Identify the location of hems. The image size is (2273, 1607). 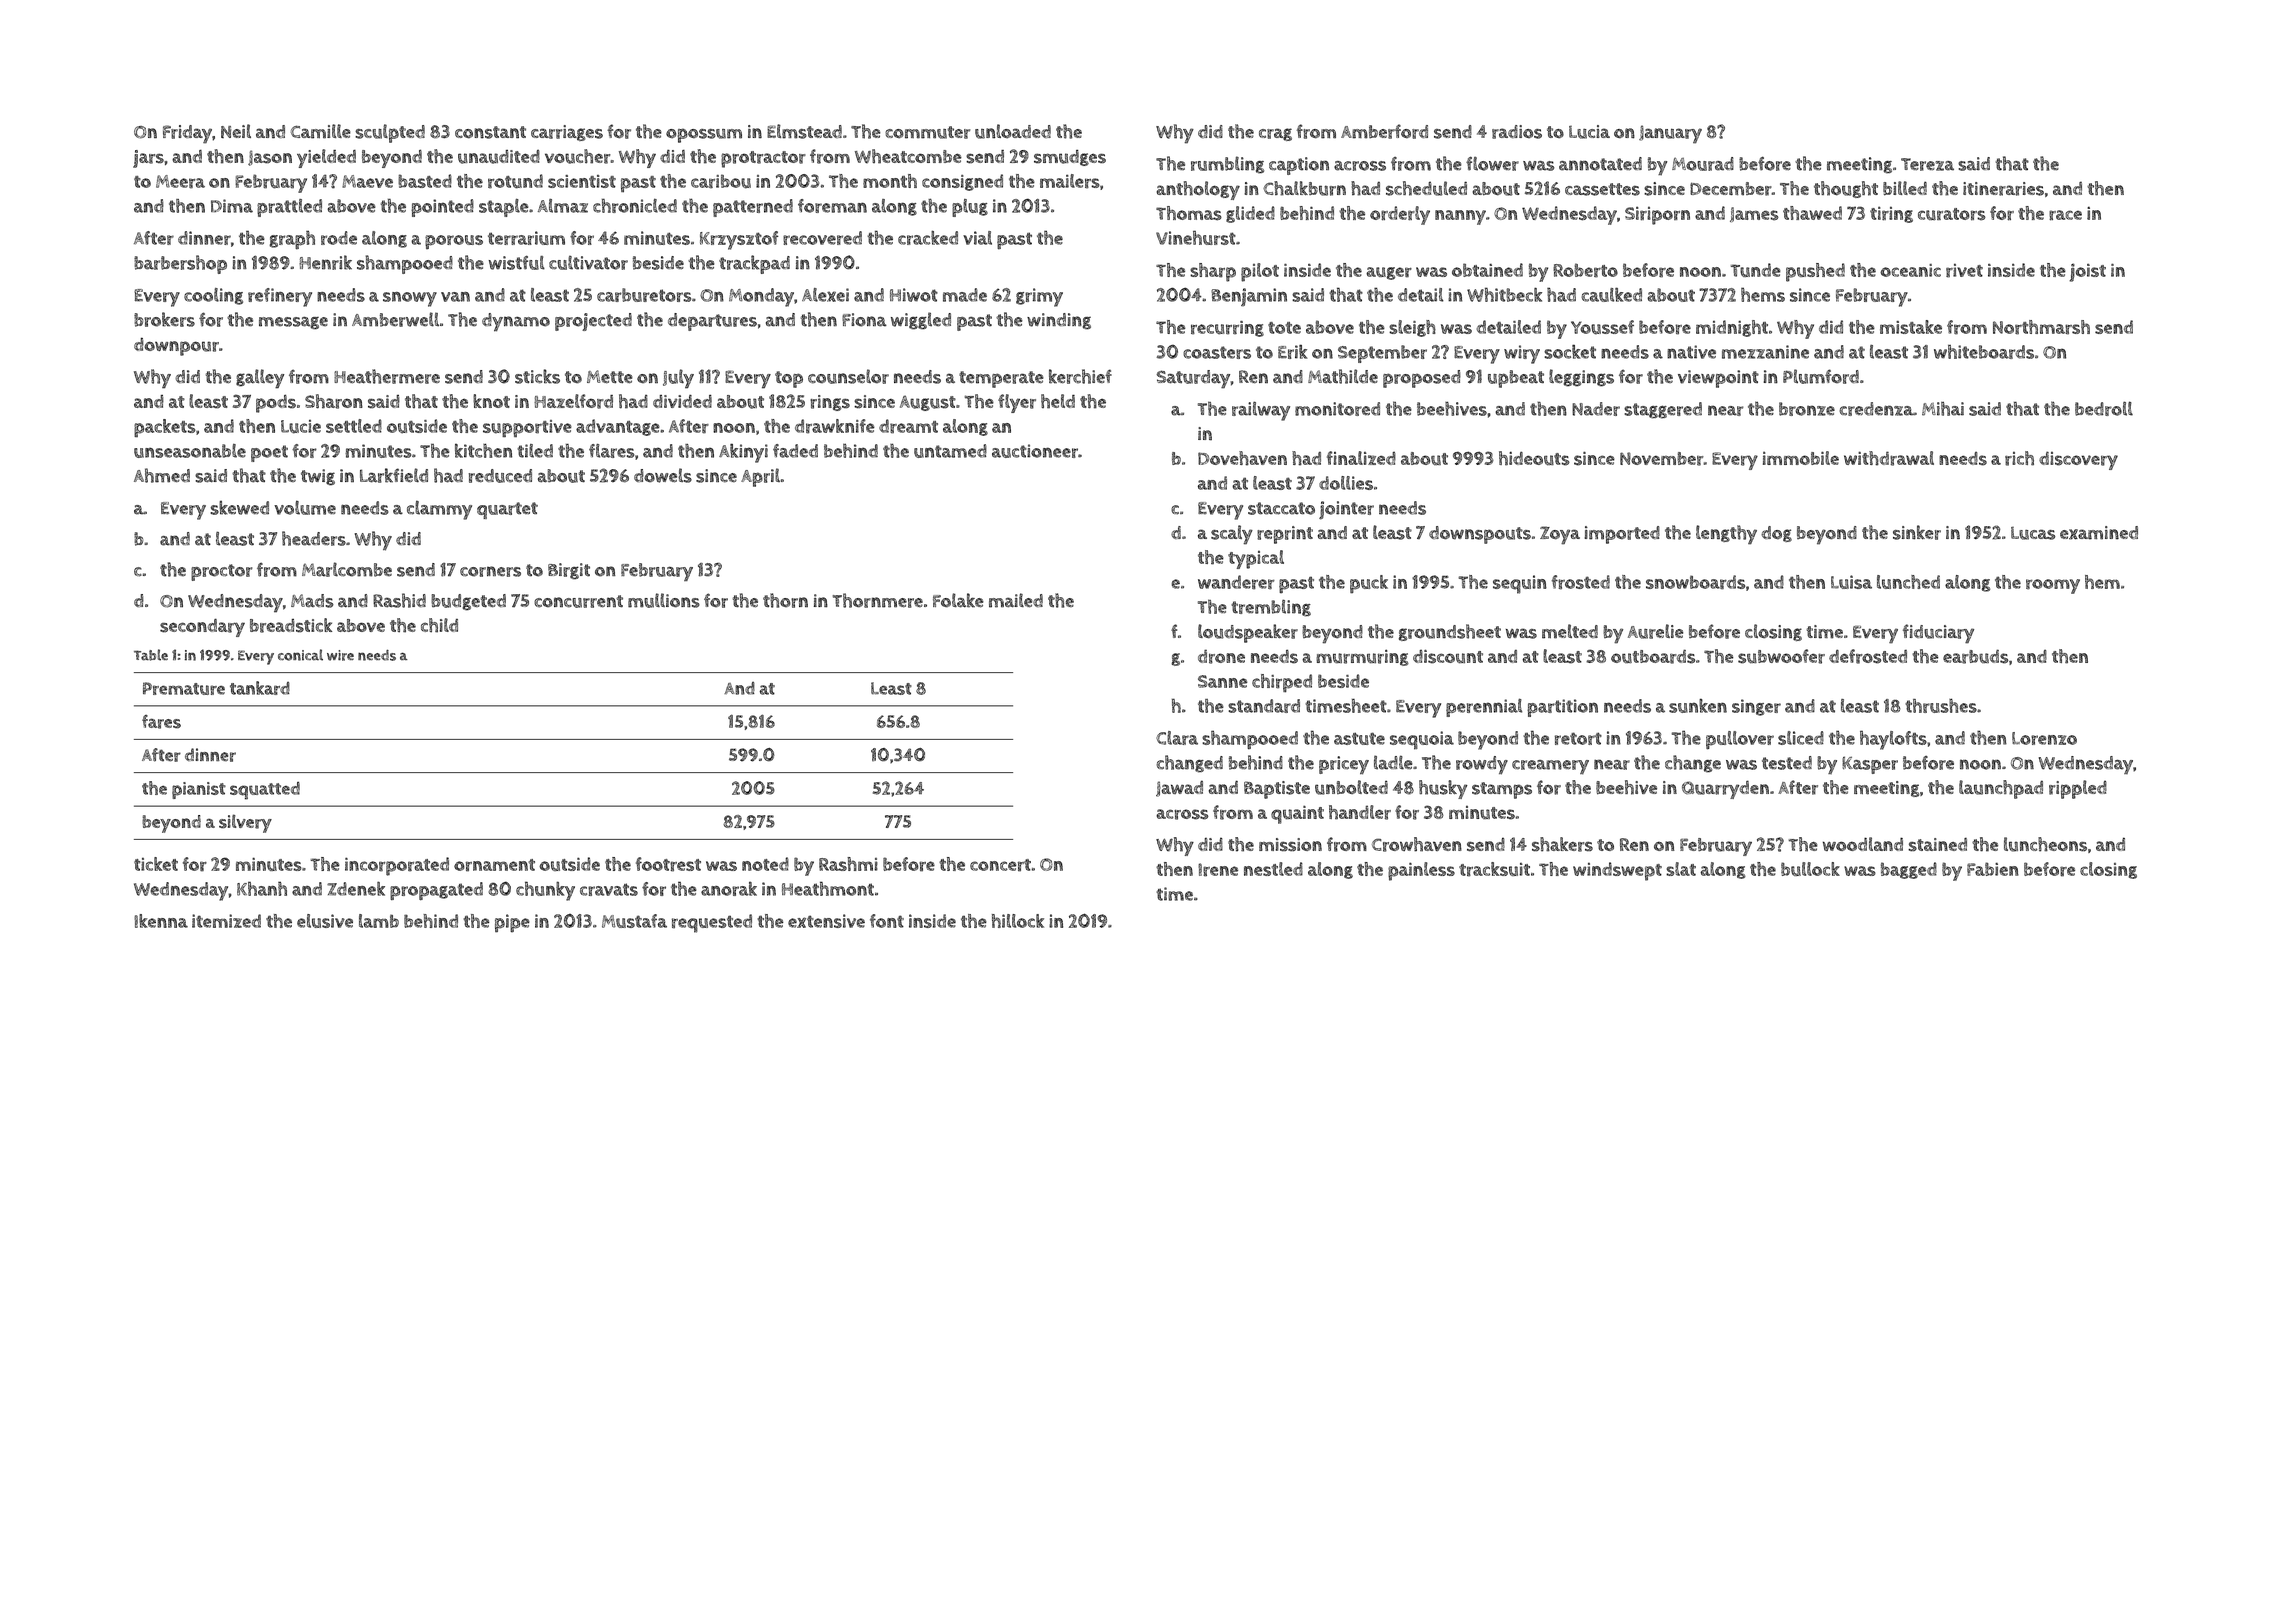
(1763, 295).
